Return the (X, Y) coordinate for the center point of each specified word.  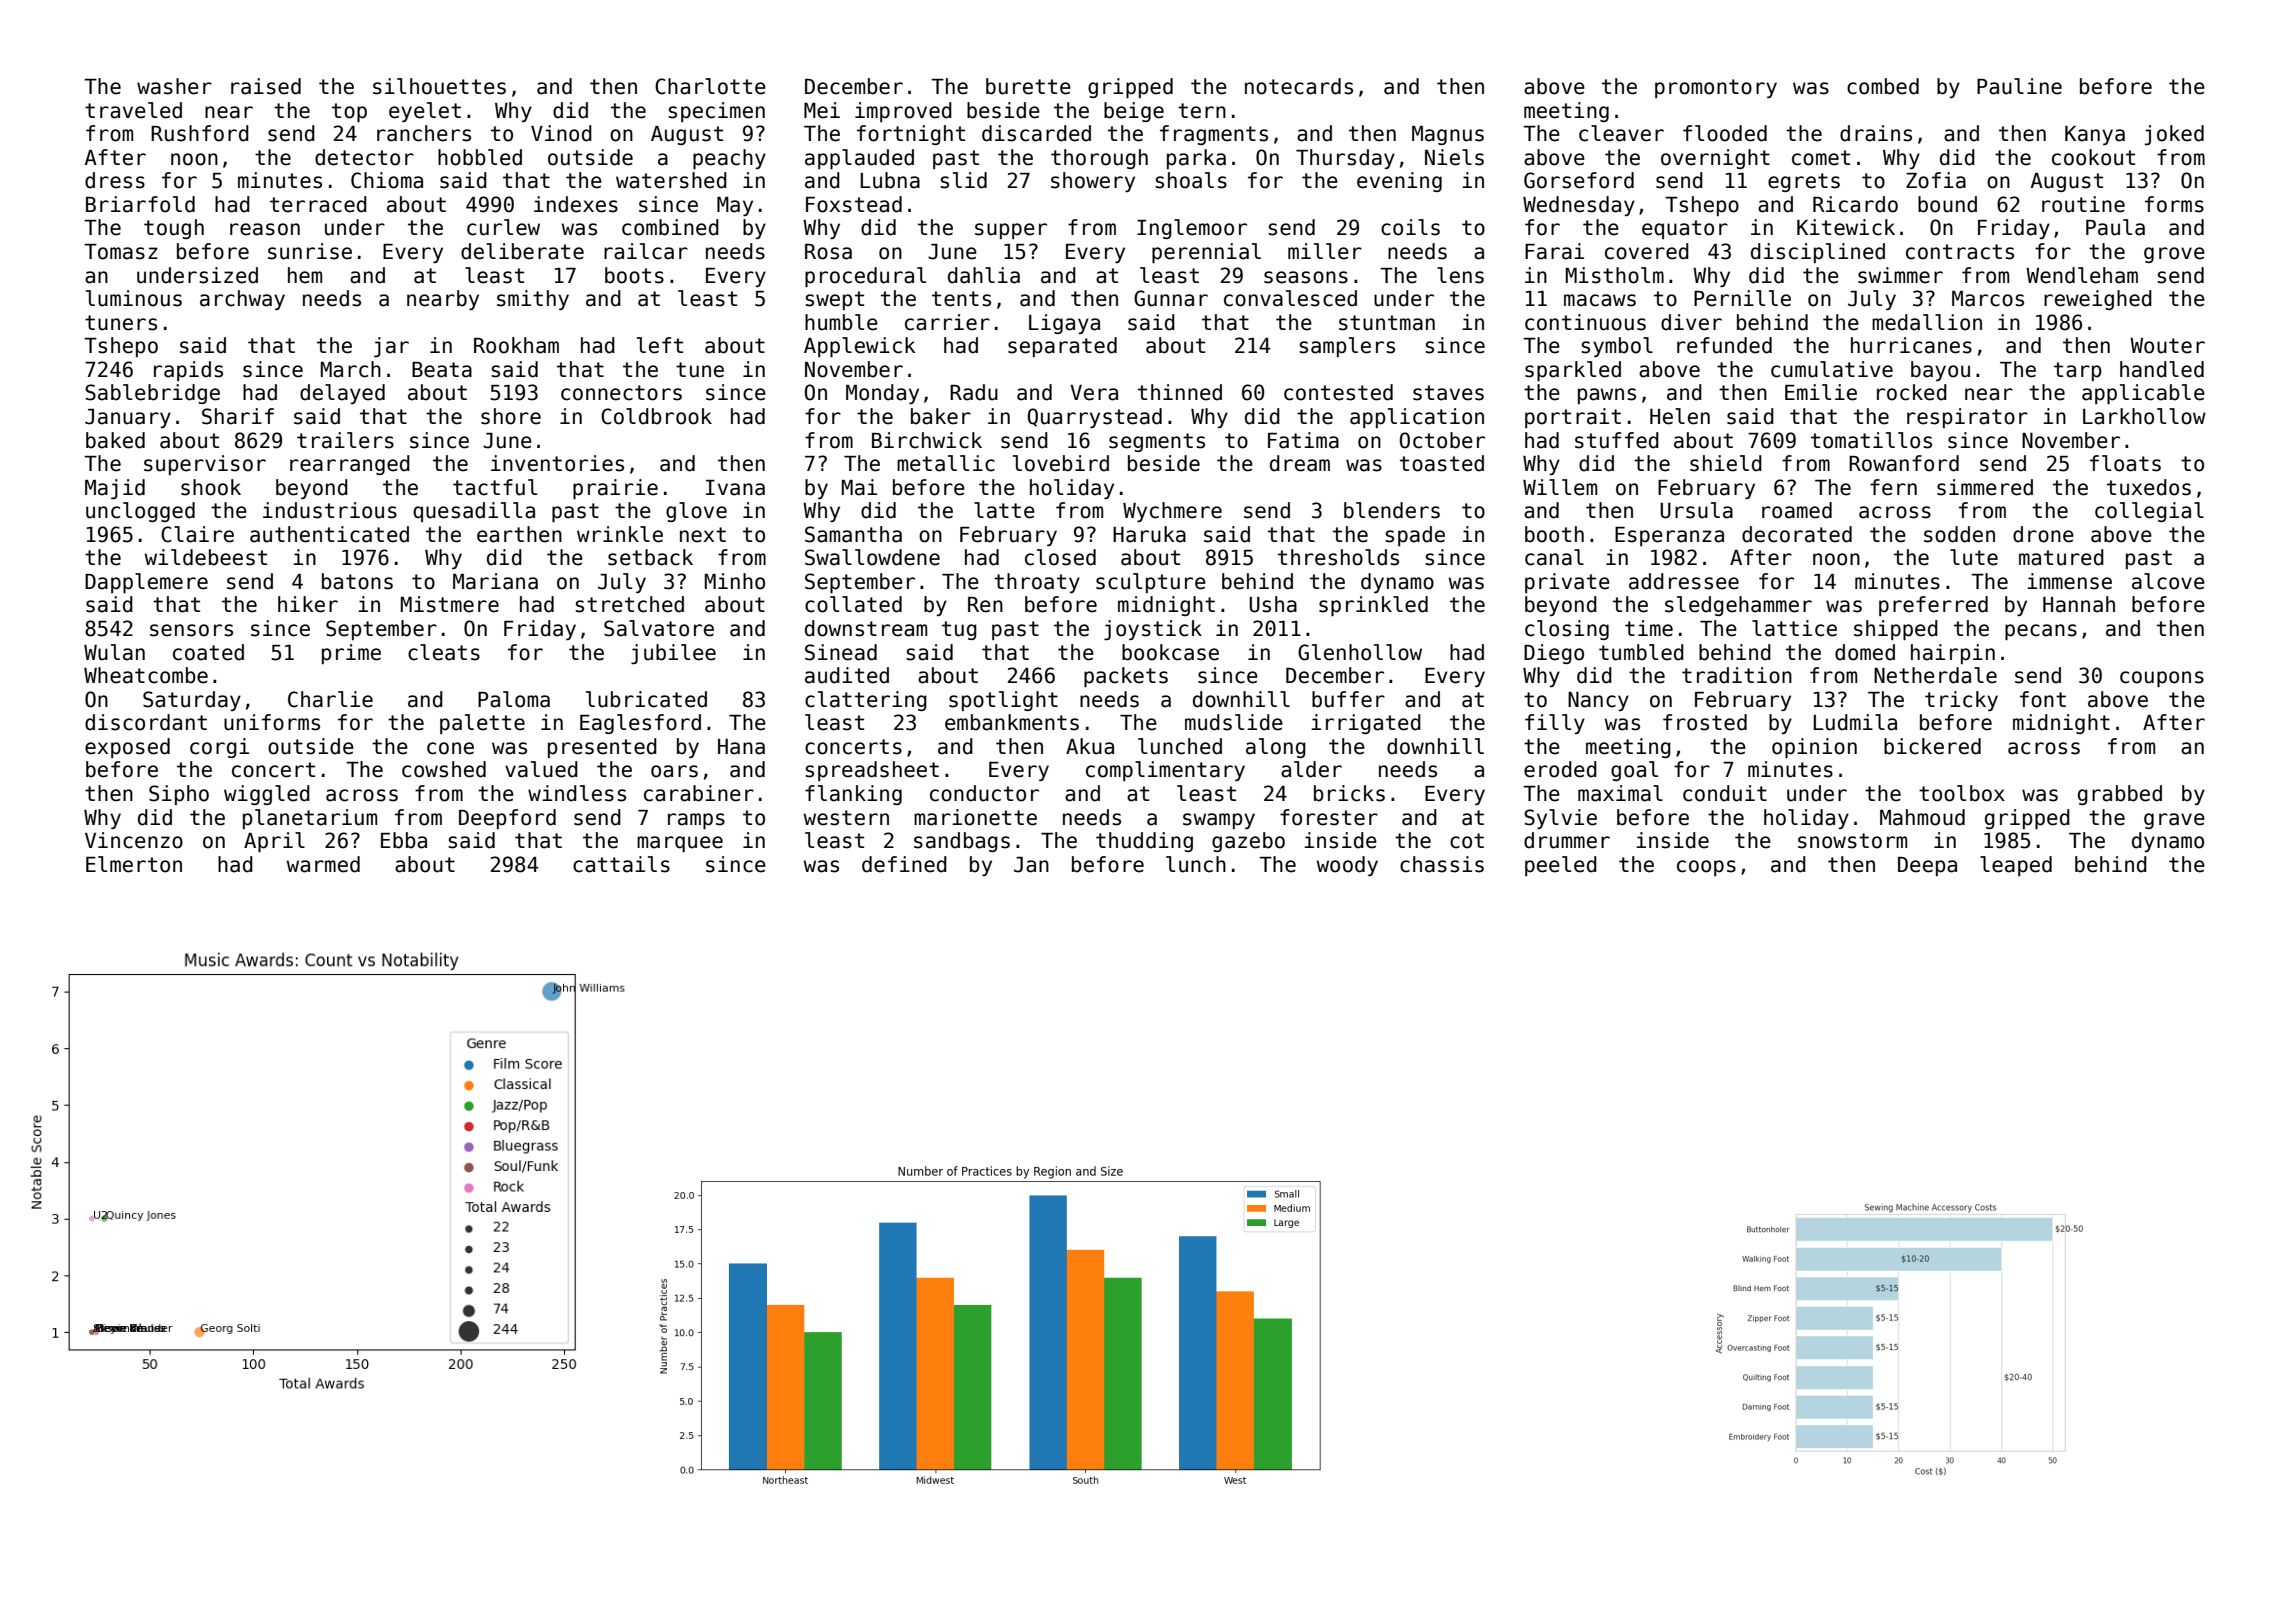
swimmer (1900, 275)
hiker (308, 604)
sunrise (310, 251)
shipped (1896, 630)
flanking (853, 795)
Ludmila (1855, 722)
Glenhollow (1360, 652)
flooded (1725, 133)
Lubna (890, 180)
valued (541, 769)
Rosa (828, 252)
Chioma (387, 180)
